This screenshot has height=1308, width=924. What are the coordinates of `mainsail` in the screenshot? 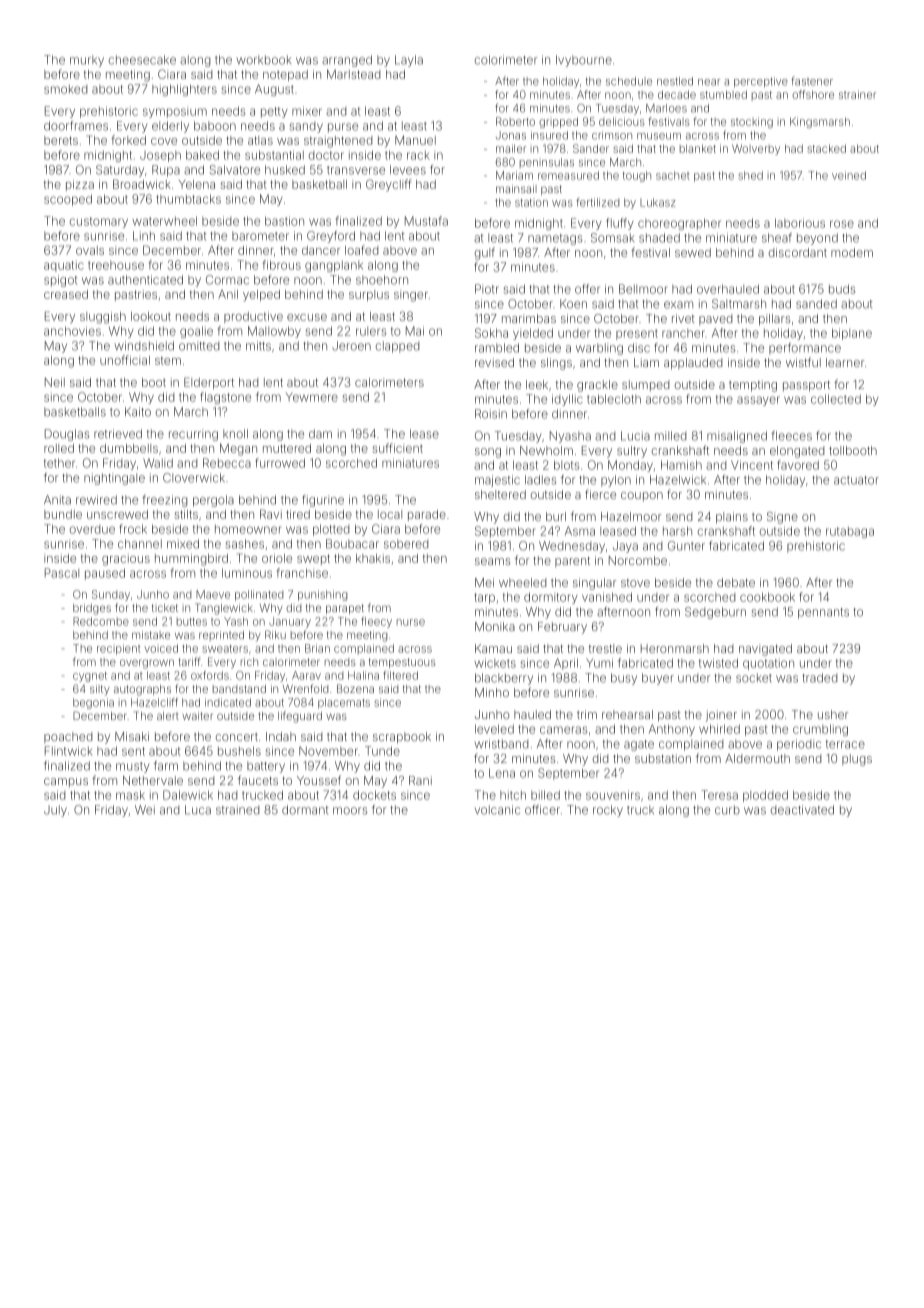 It's located at (516, 189).
